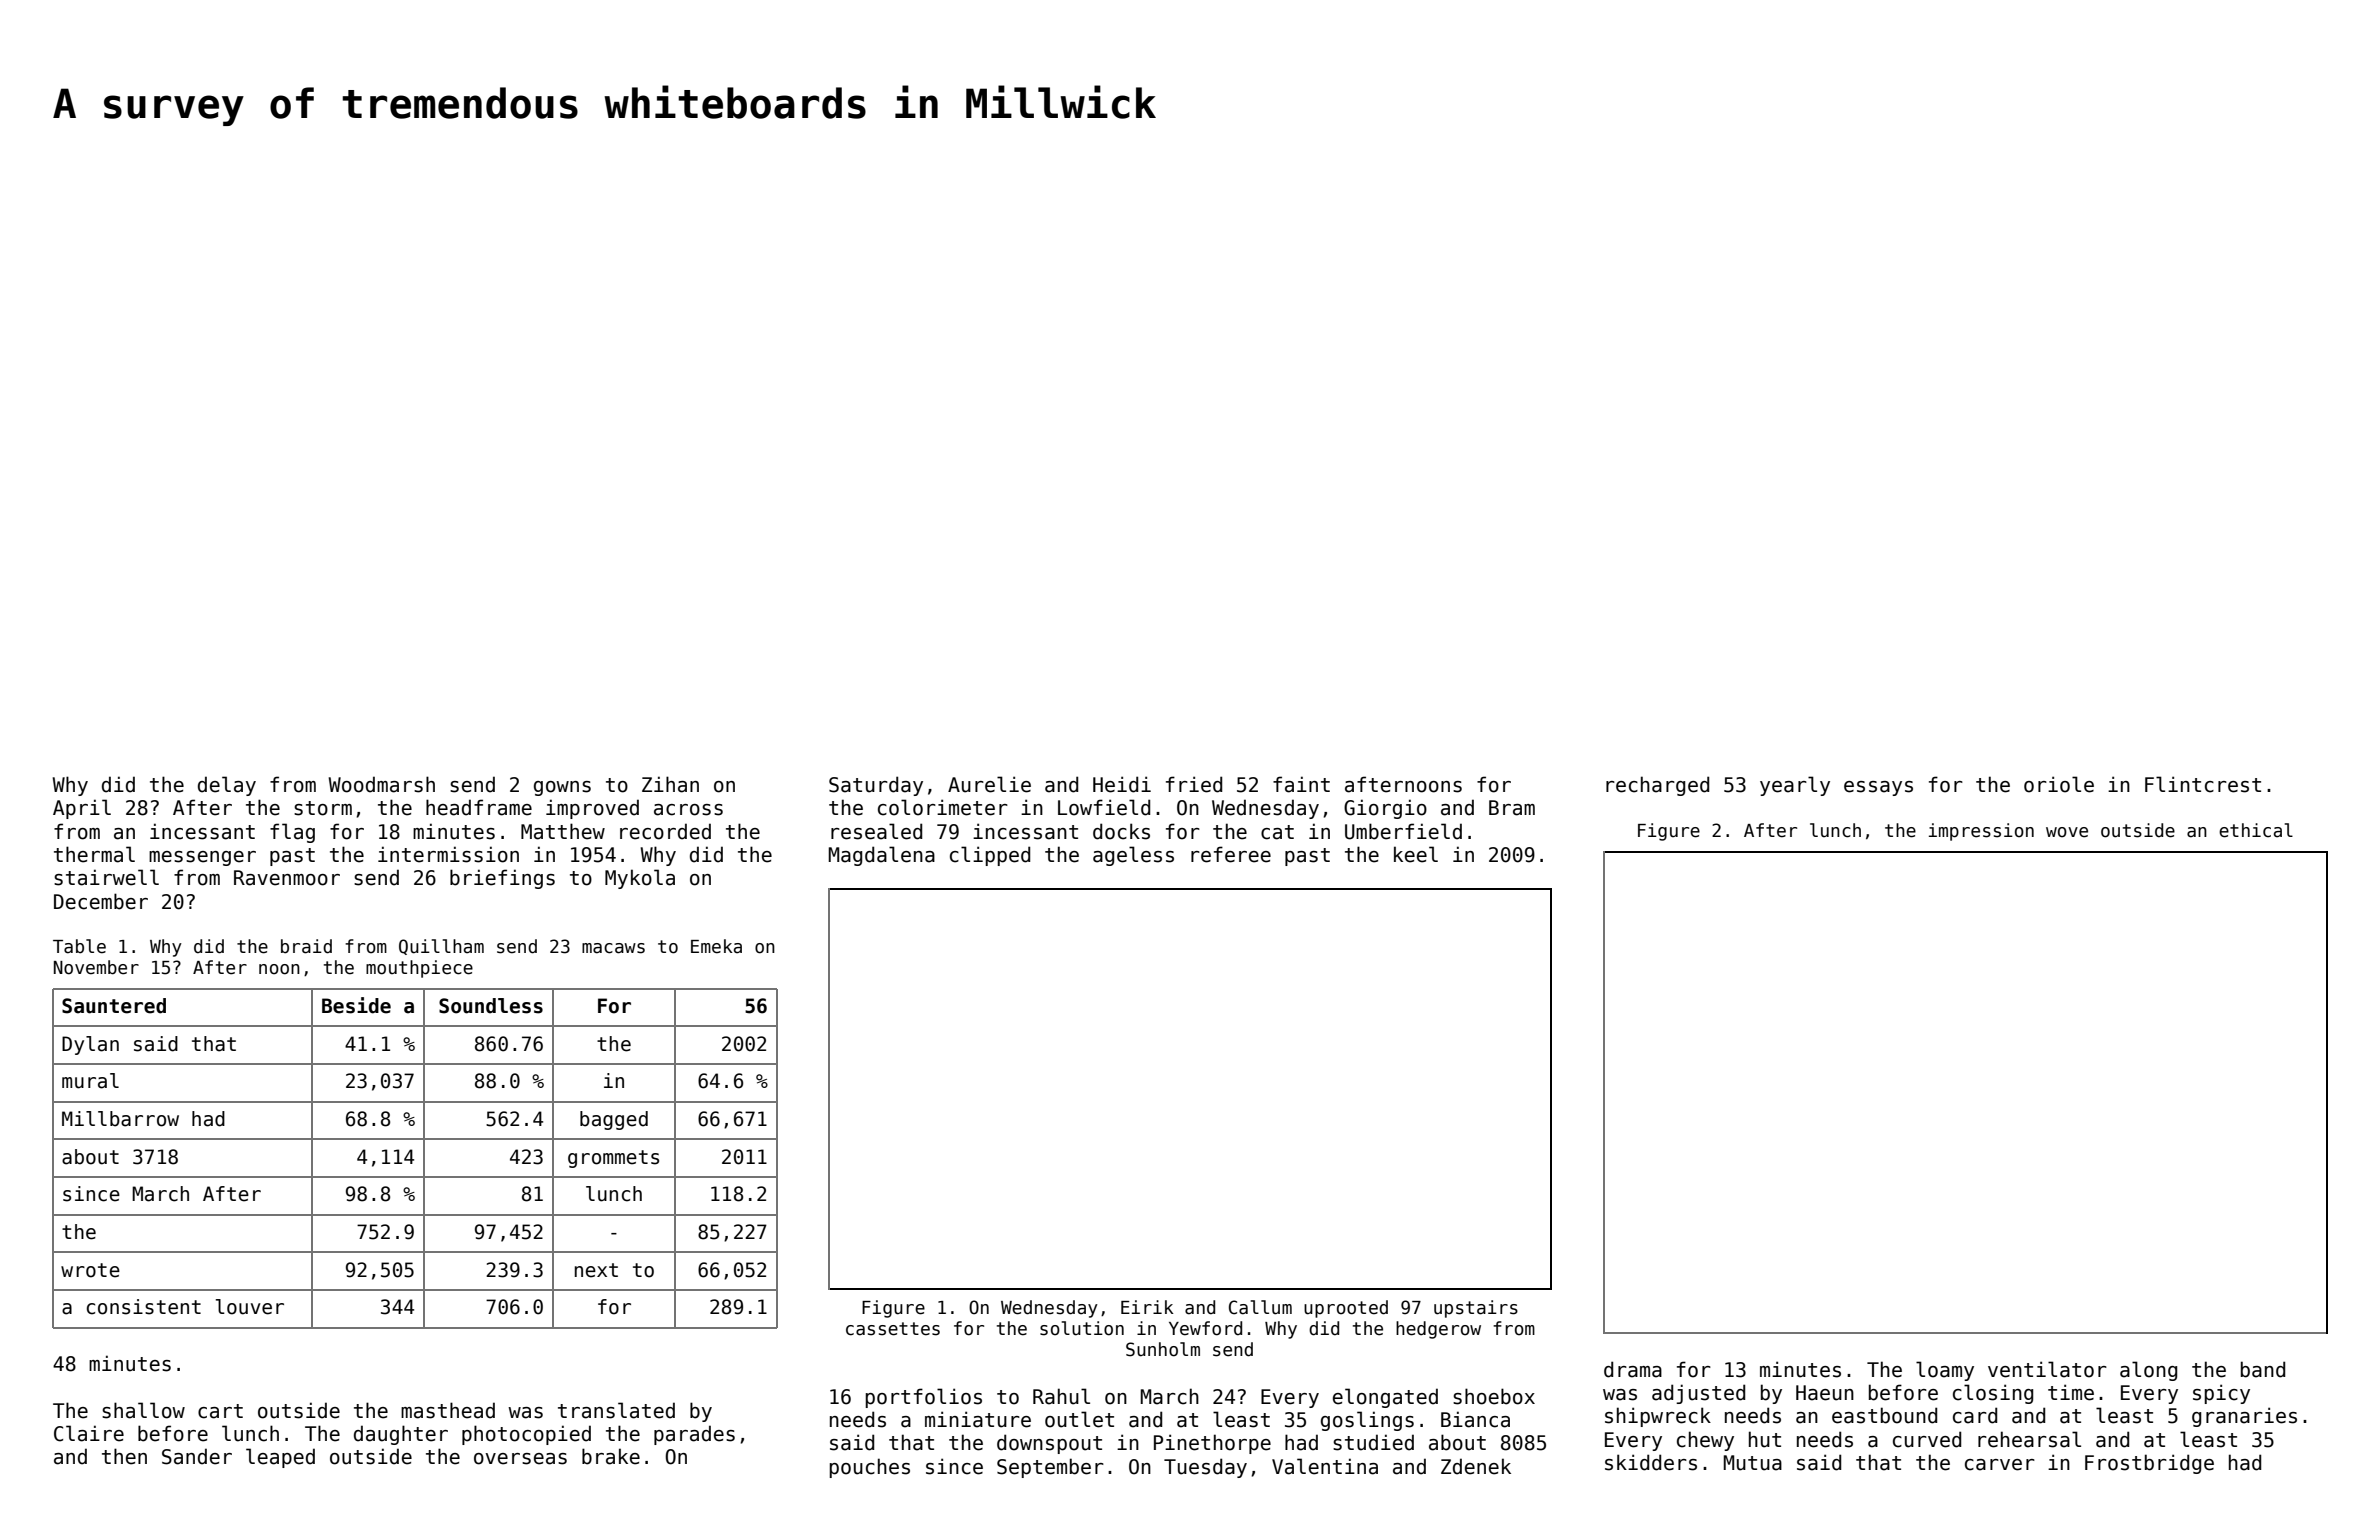  What do you see at coordinates (2059, 784) in the image?
I see `oriole` at bounding box center [2059, 784].
